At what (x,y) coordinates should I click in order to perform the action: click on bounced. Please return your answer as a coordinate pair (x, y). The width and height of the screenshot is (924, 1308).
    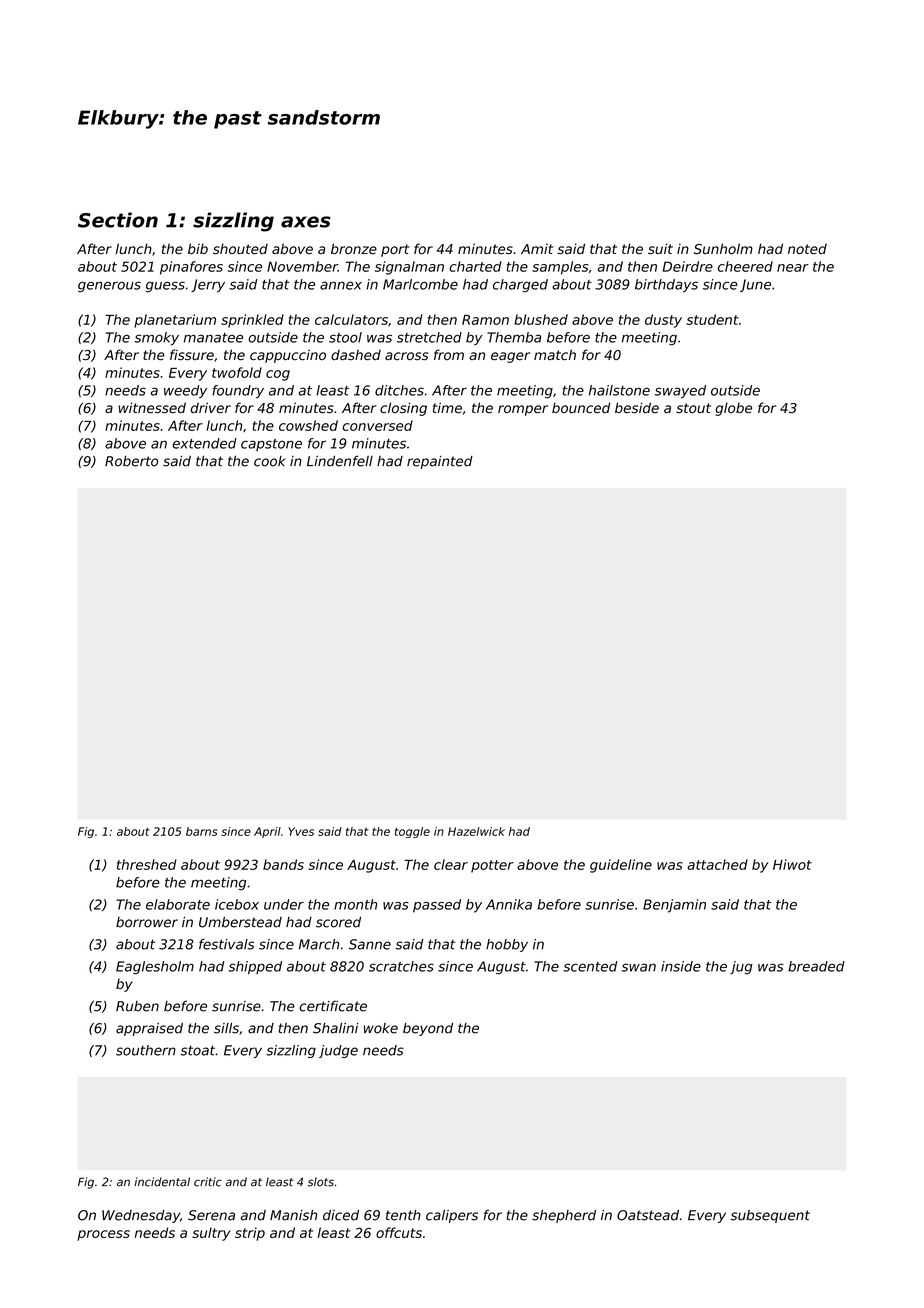
    Looking at the image, I should click on (581, 408).
